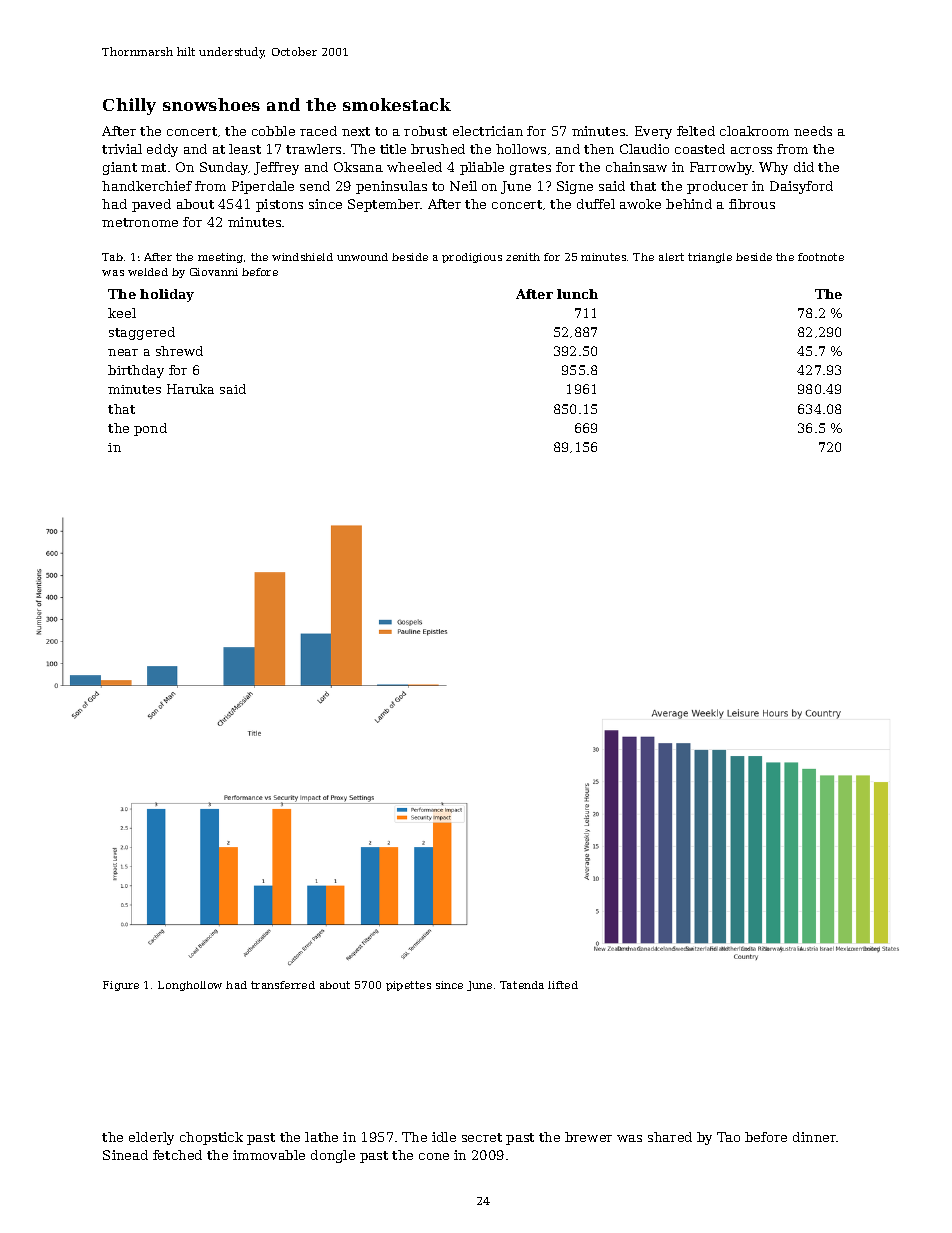 The width and height of the document is (952, 1233). I want to click on lifted, so click(563, 985).
